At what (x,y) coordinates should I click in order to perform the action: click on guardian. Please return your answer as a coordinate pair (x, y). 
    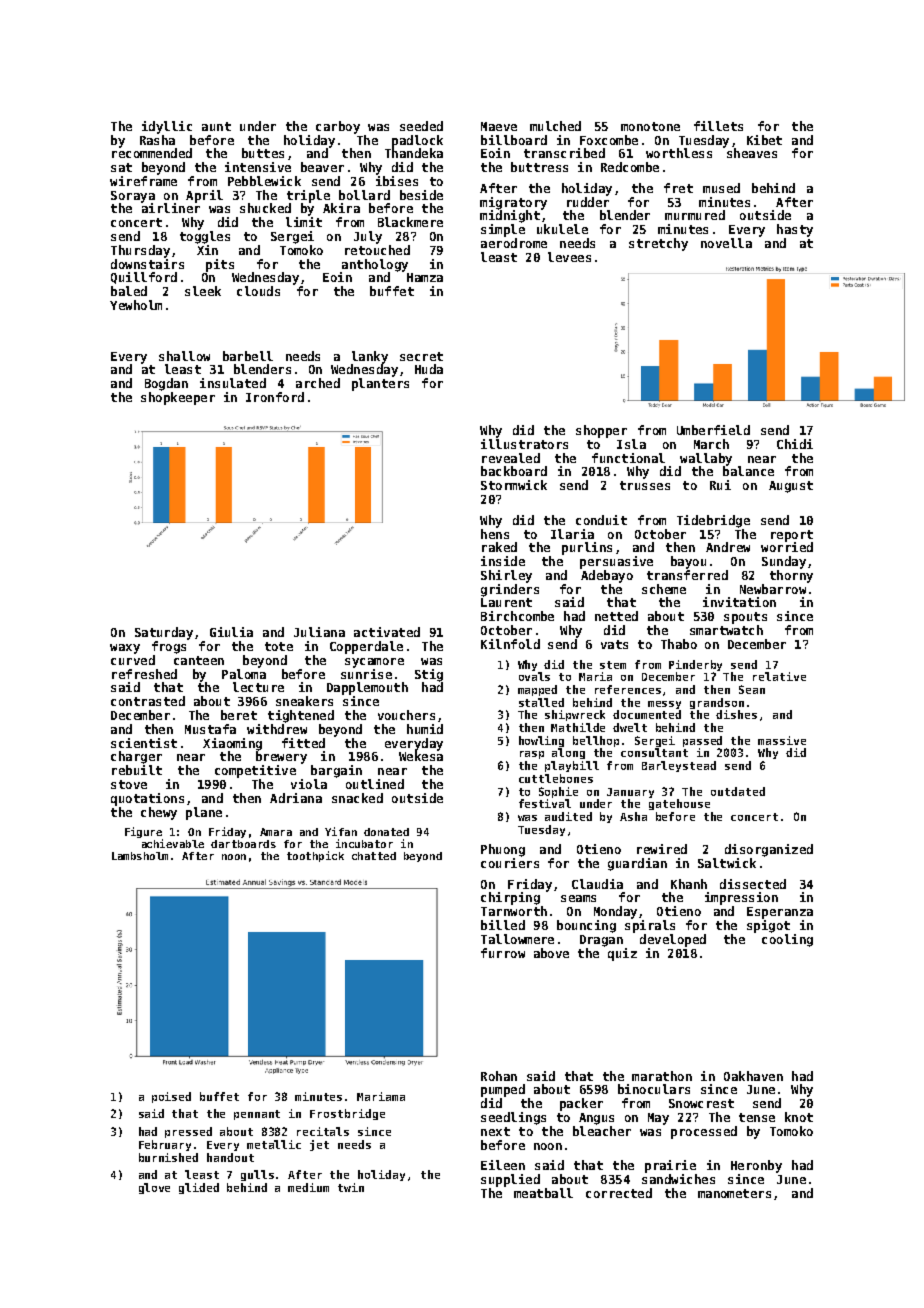
    Looking at the image, I should click on (637, 864).
